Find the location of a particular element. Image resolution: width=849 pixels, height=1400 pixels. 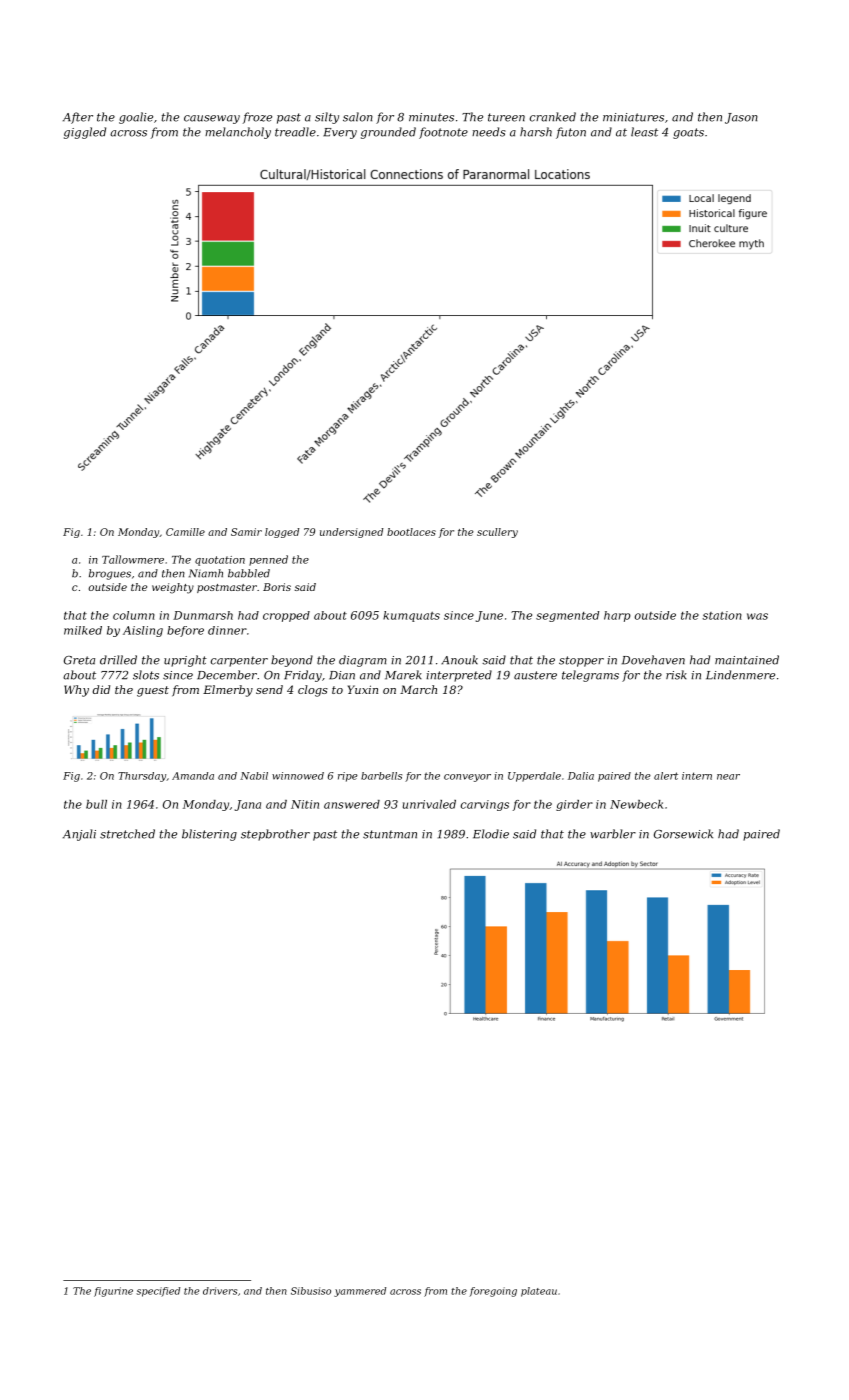

goats is located at coordinates (688, 133).
